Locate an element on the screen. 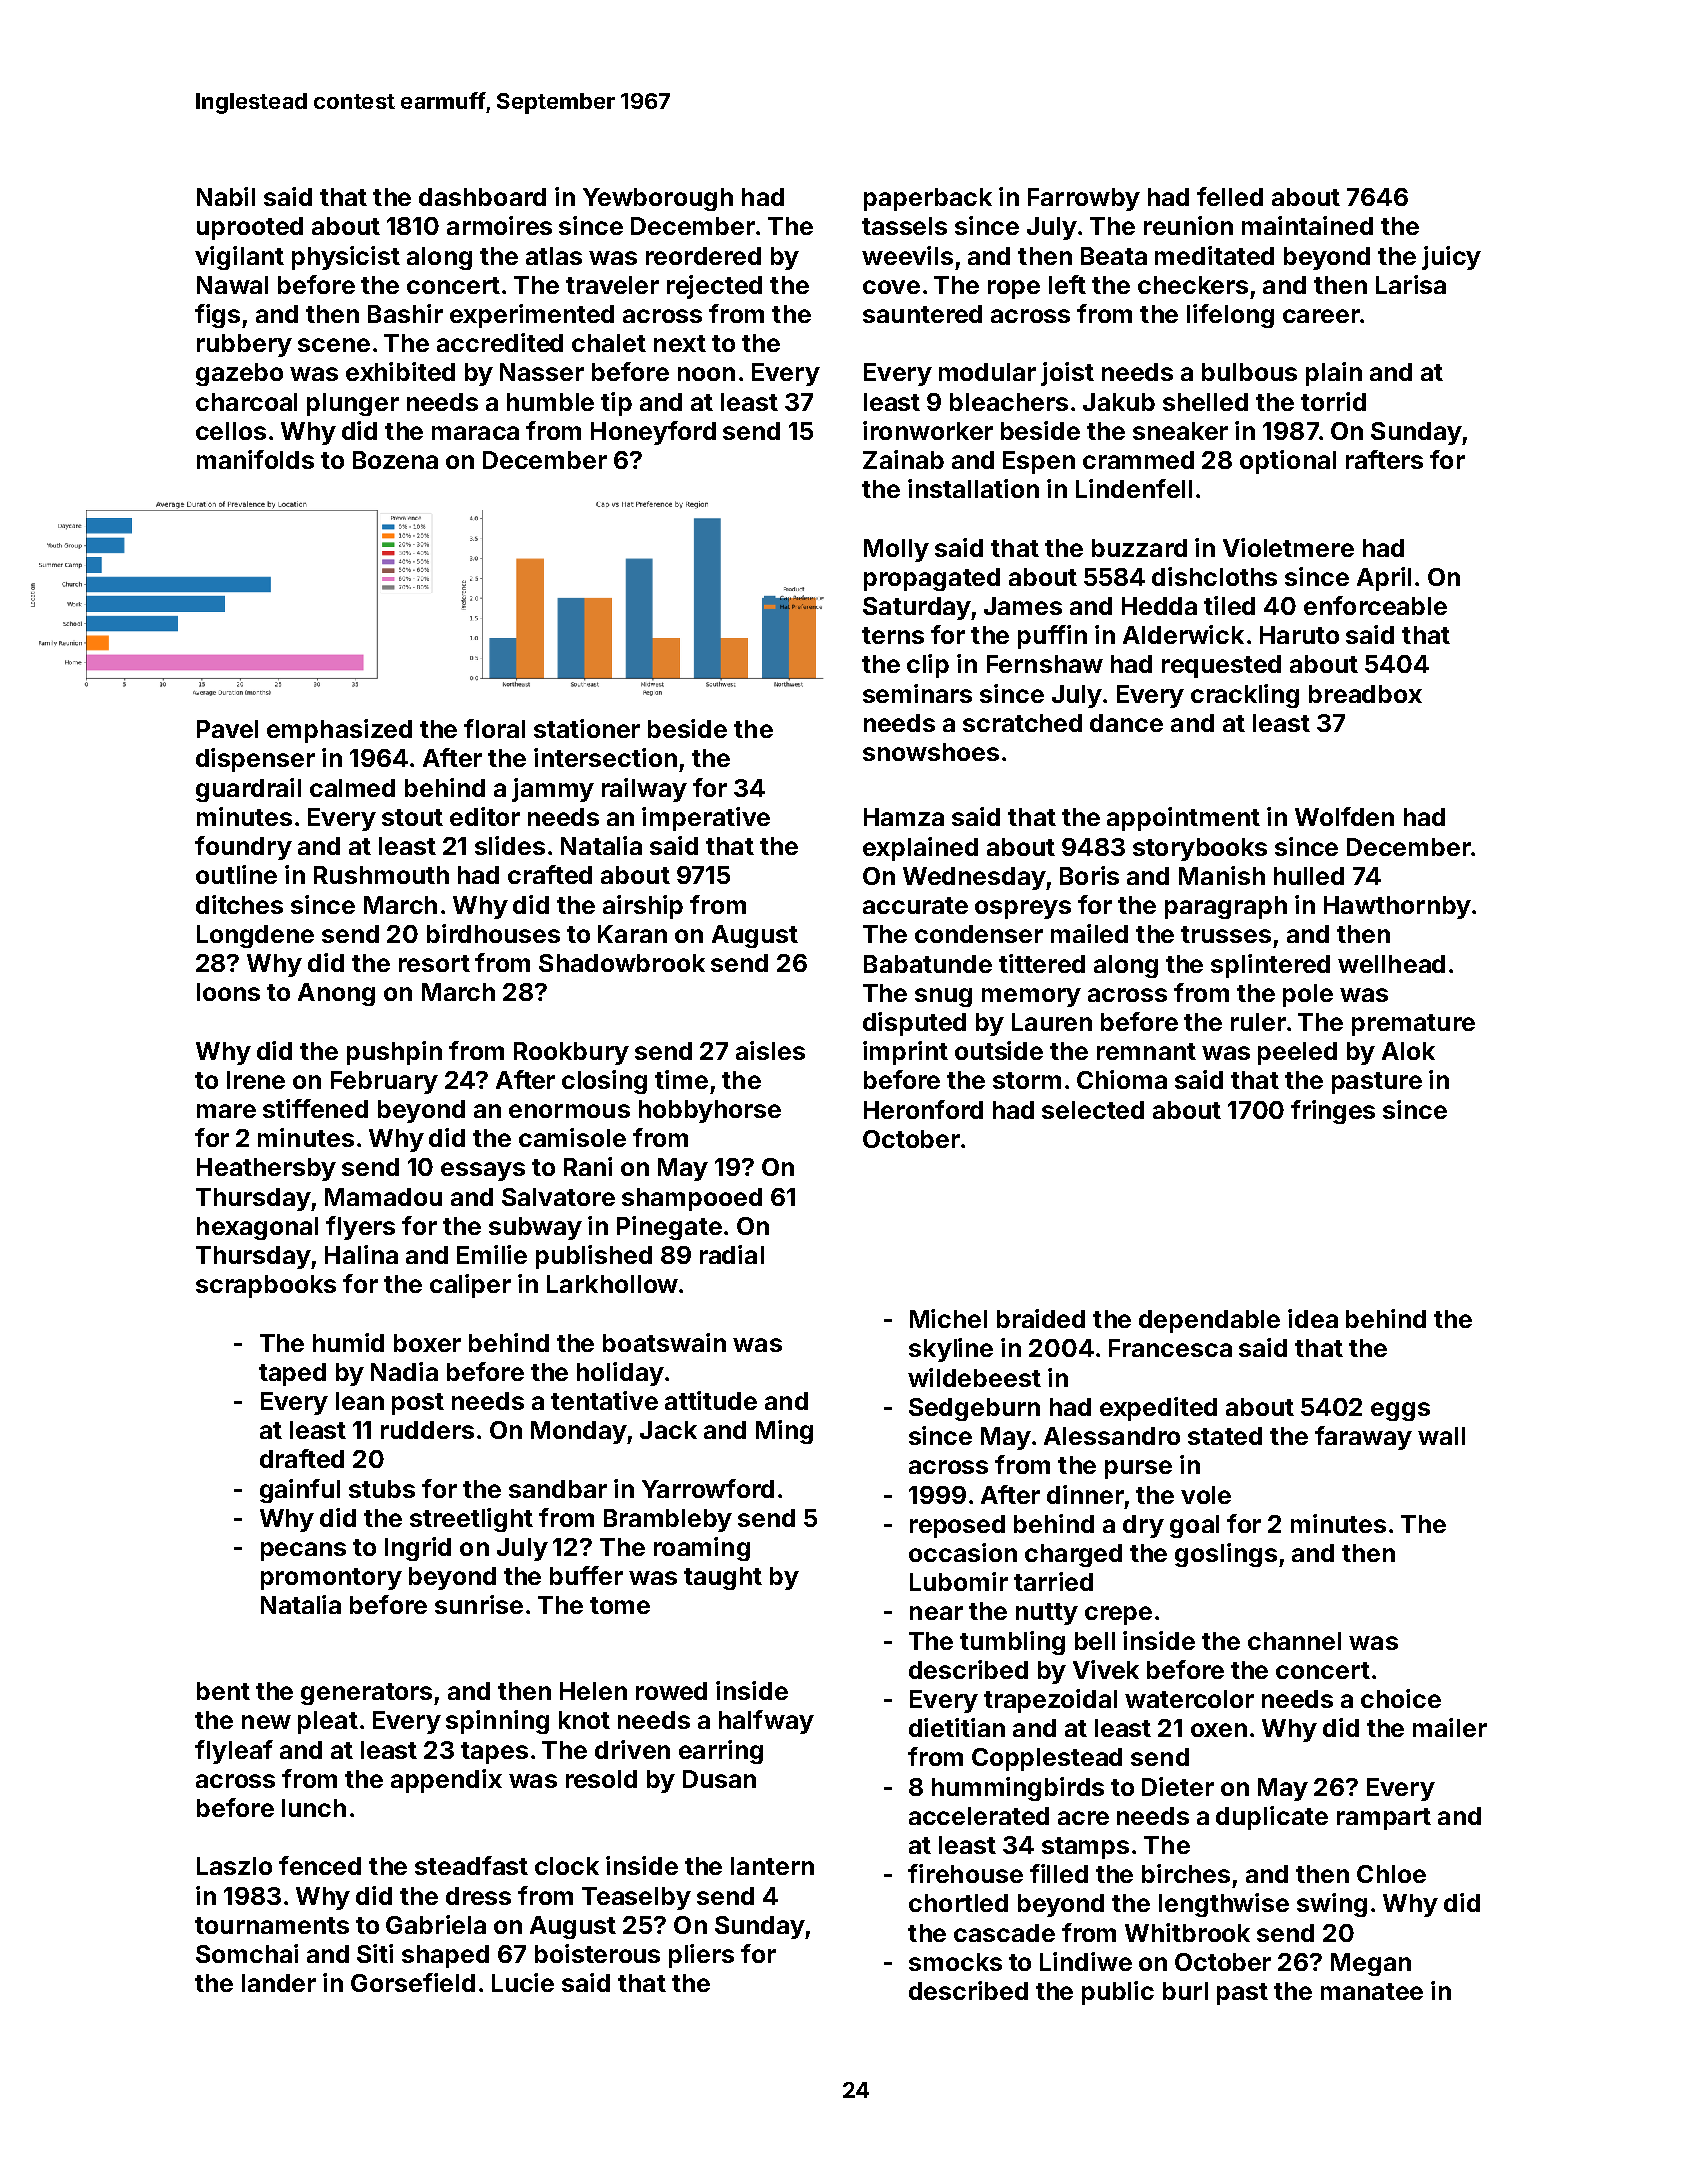  Rushmouth is located at coordinates (381, 875).
